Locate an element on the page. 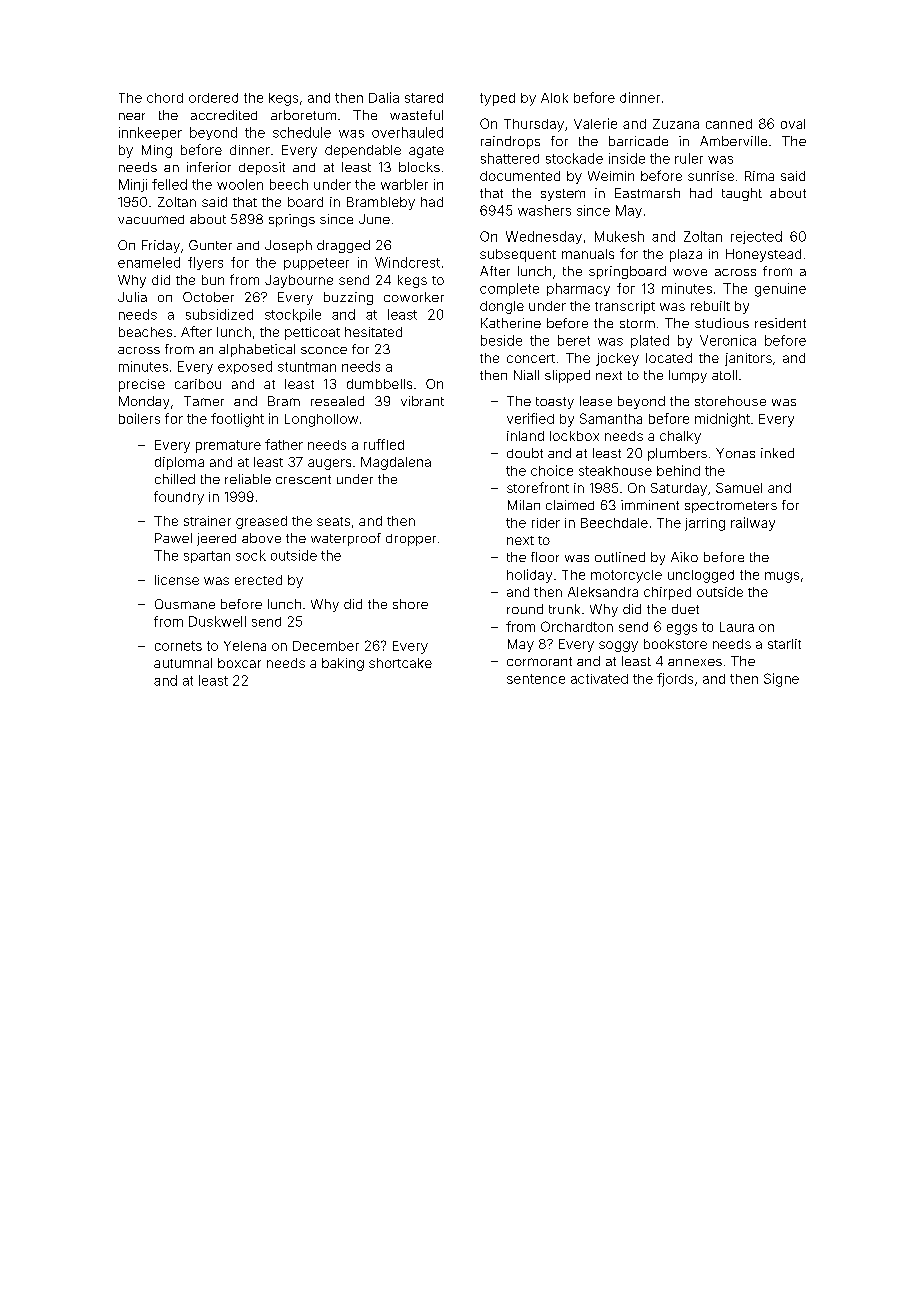  baking is located at coordinates (343, 664).
